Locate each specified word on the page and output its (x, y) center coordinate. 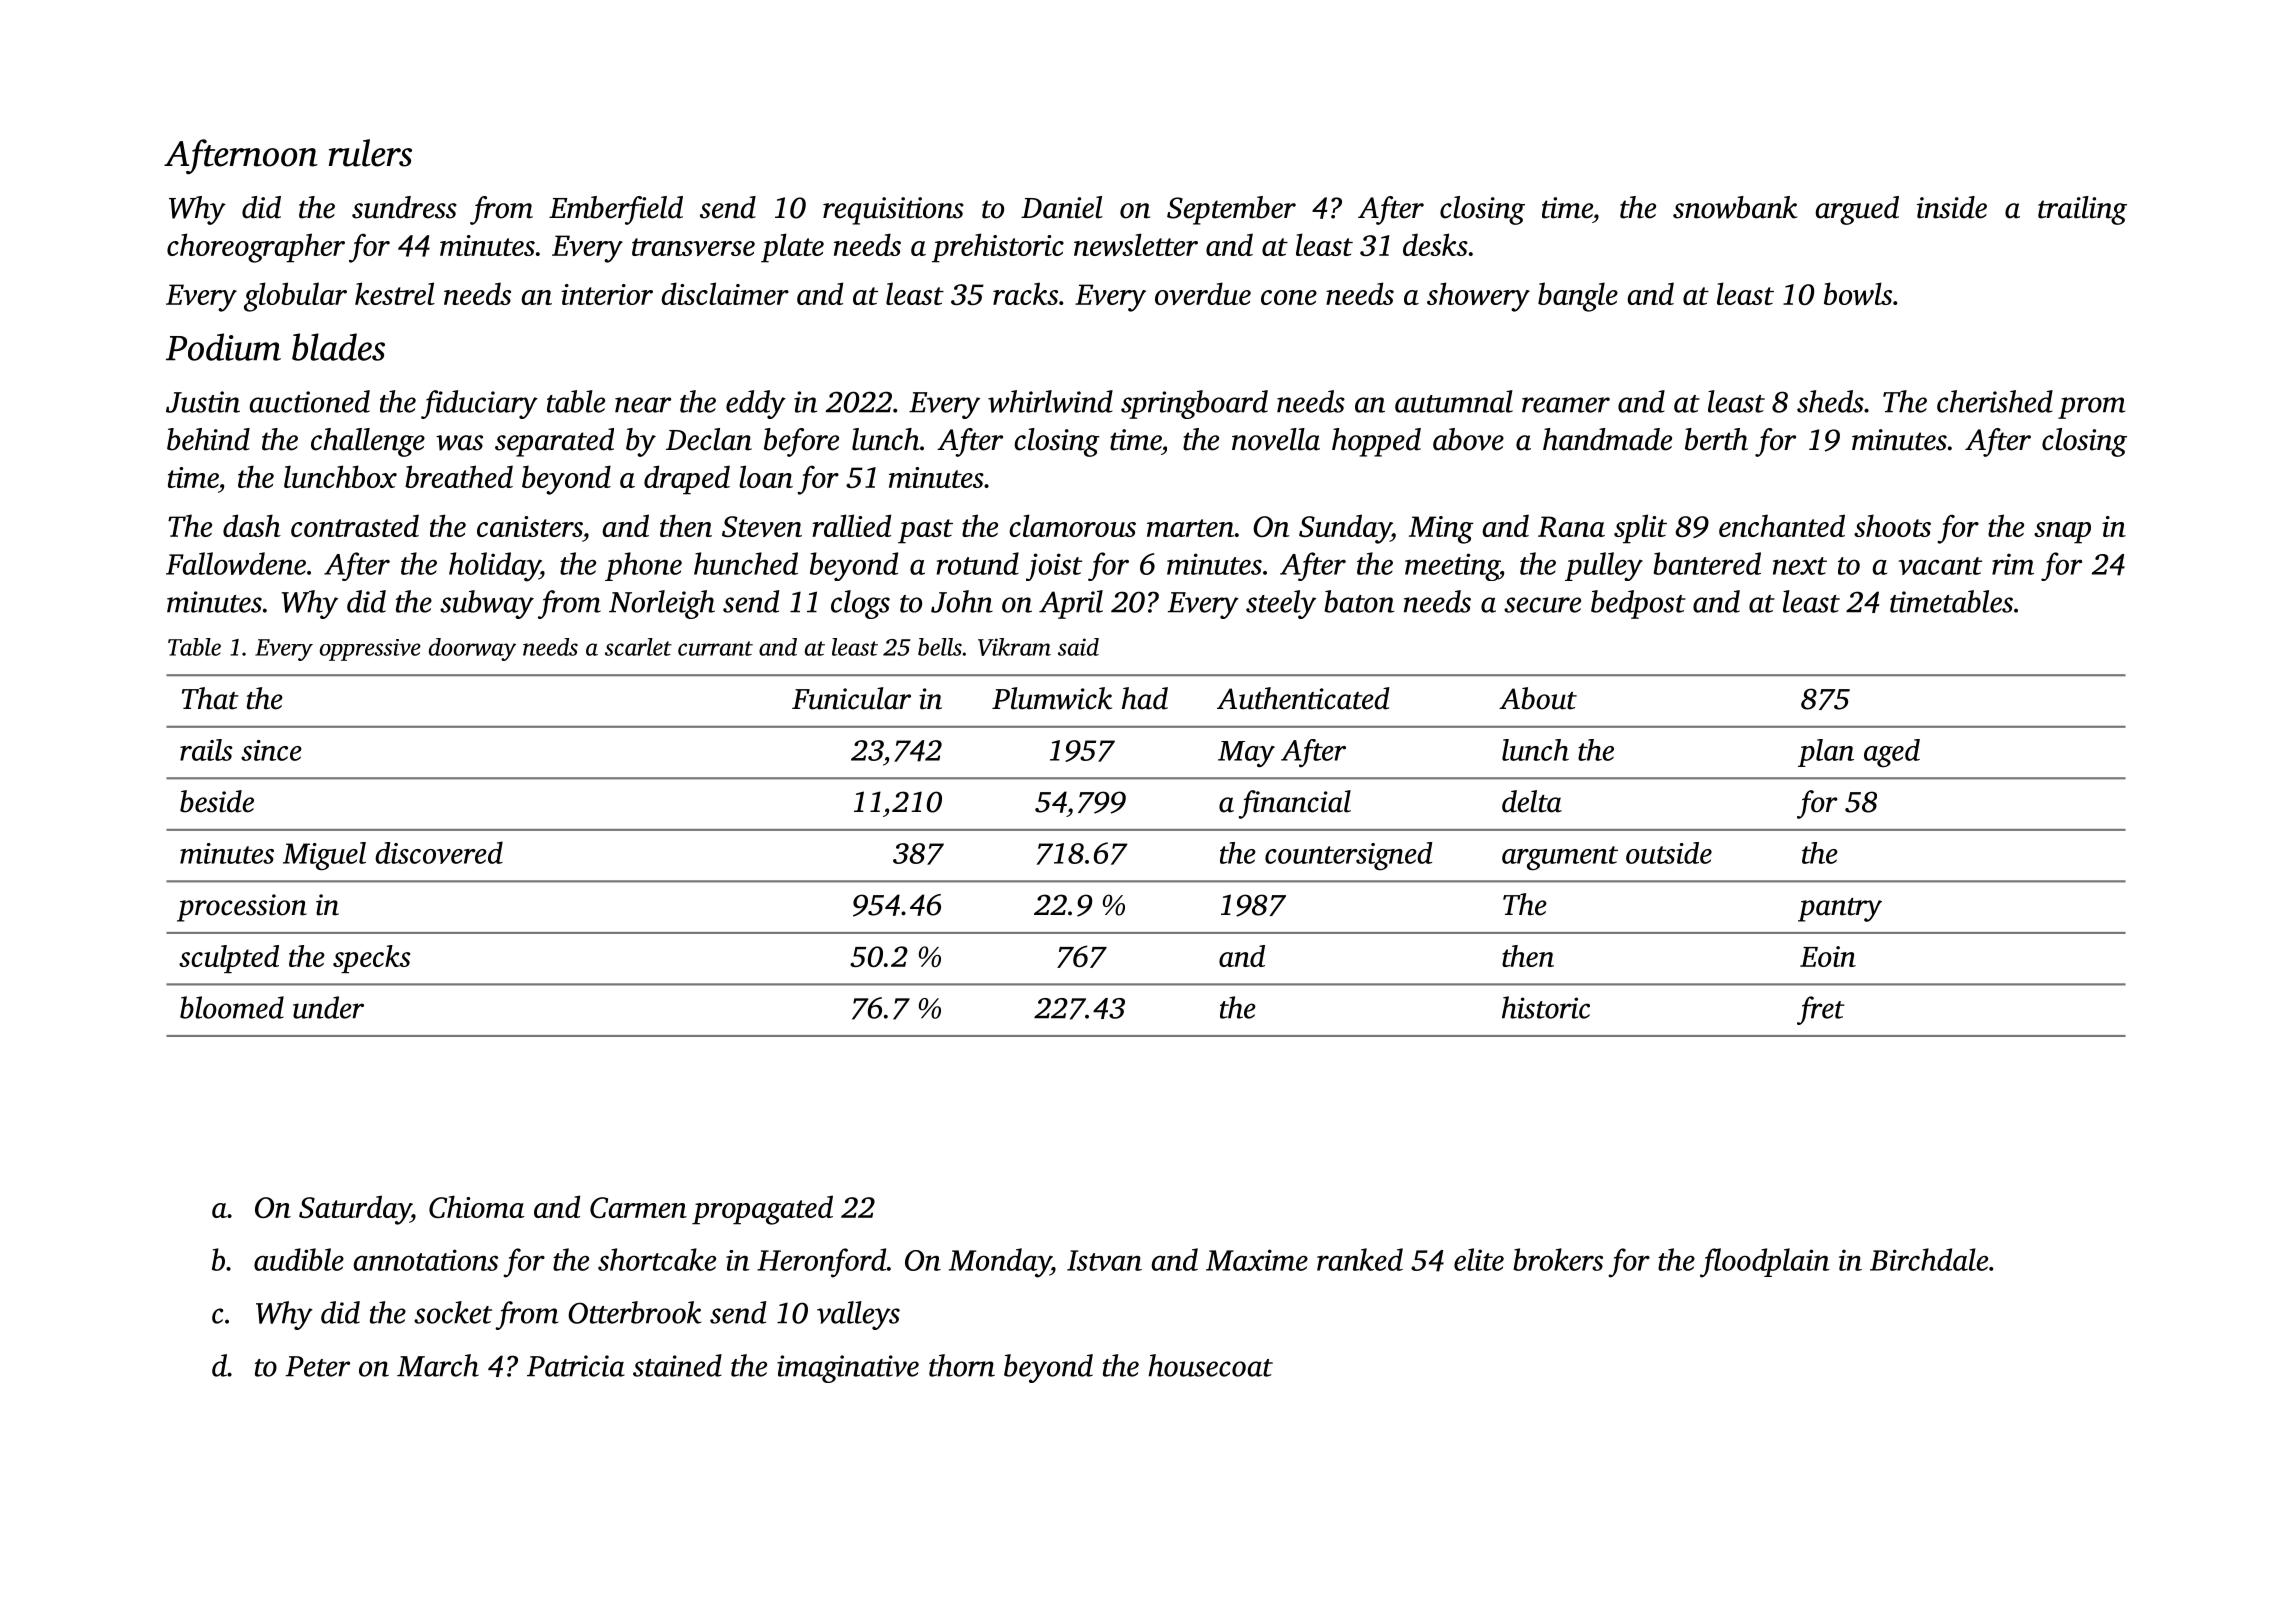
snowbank (1735, 207)
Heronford (821, 1263)
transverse (693, 247)
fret (1821, 1010)
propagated (762, 1210)
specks (371, 959)
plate (792, 248)
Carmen (638, 1207)
